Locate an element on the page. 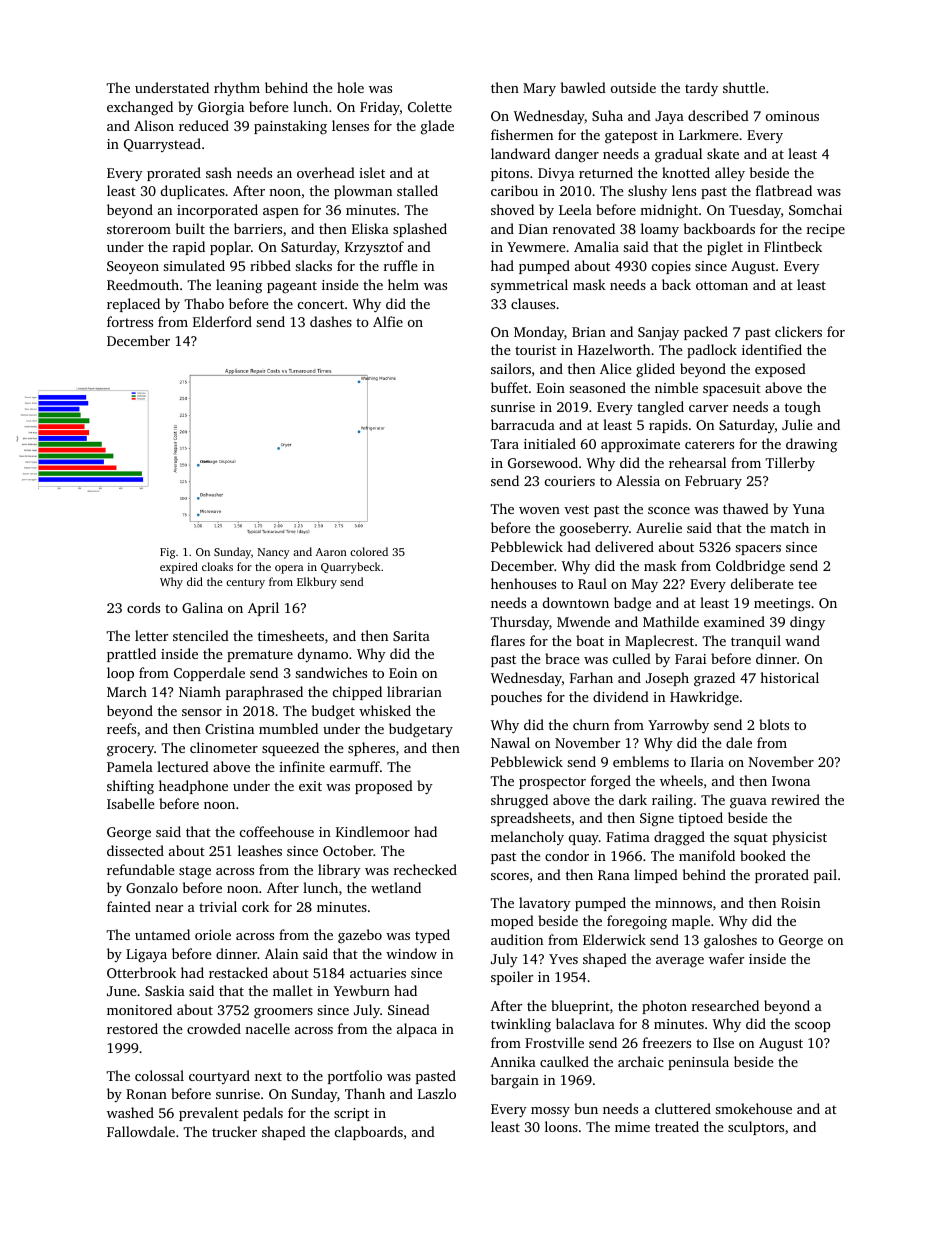 This image has height=1233, width=952. leashes is located at coordinates (260, 850).
